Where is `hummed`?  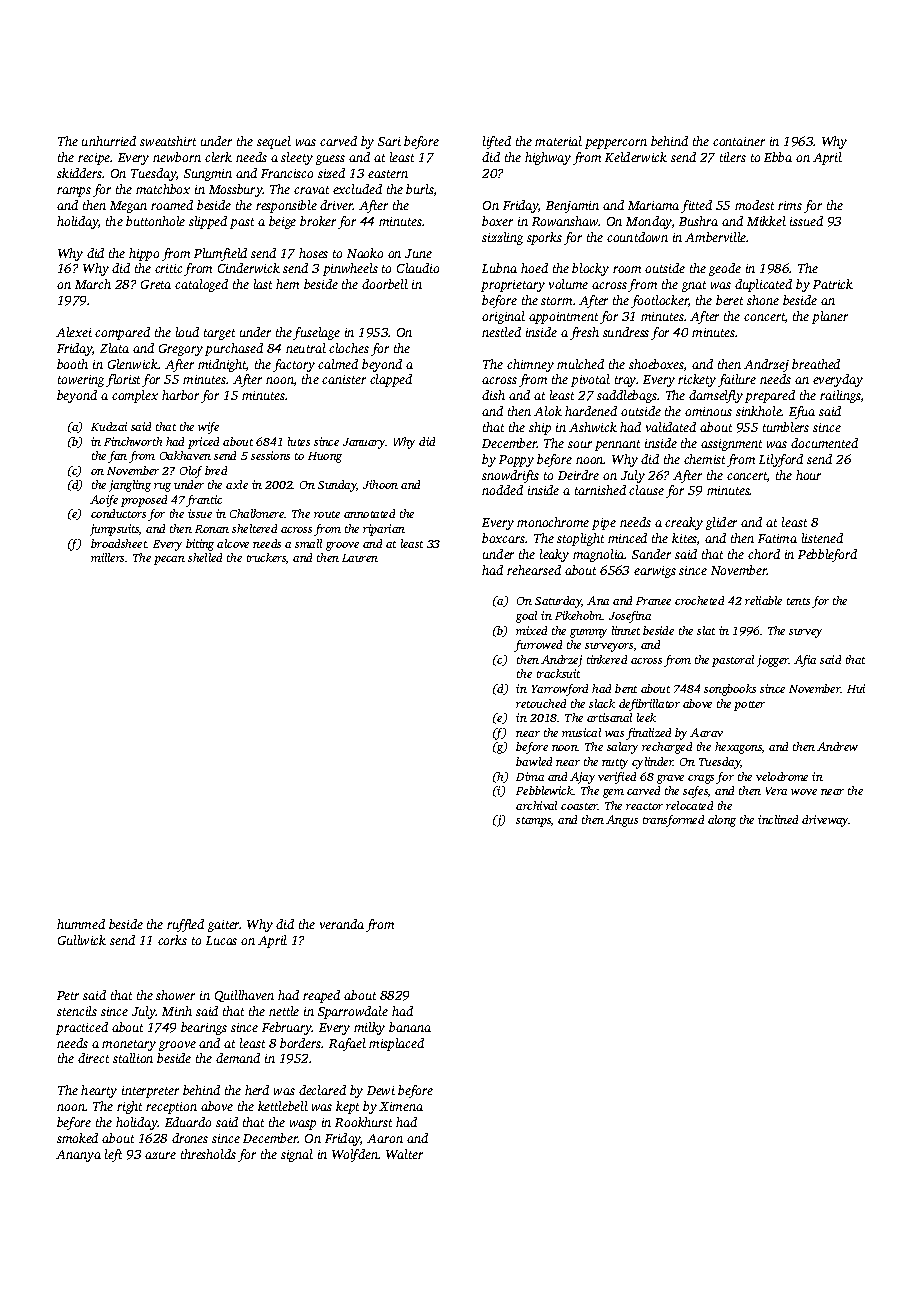 hummed is located at coordinates (81, 924).
